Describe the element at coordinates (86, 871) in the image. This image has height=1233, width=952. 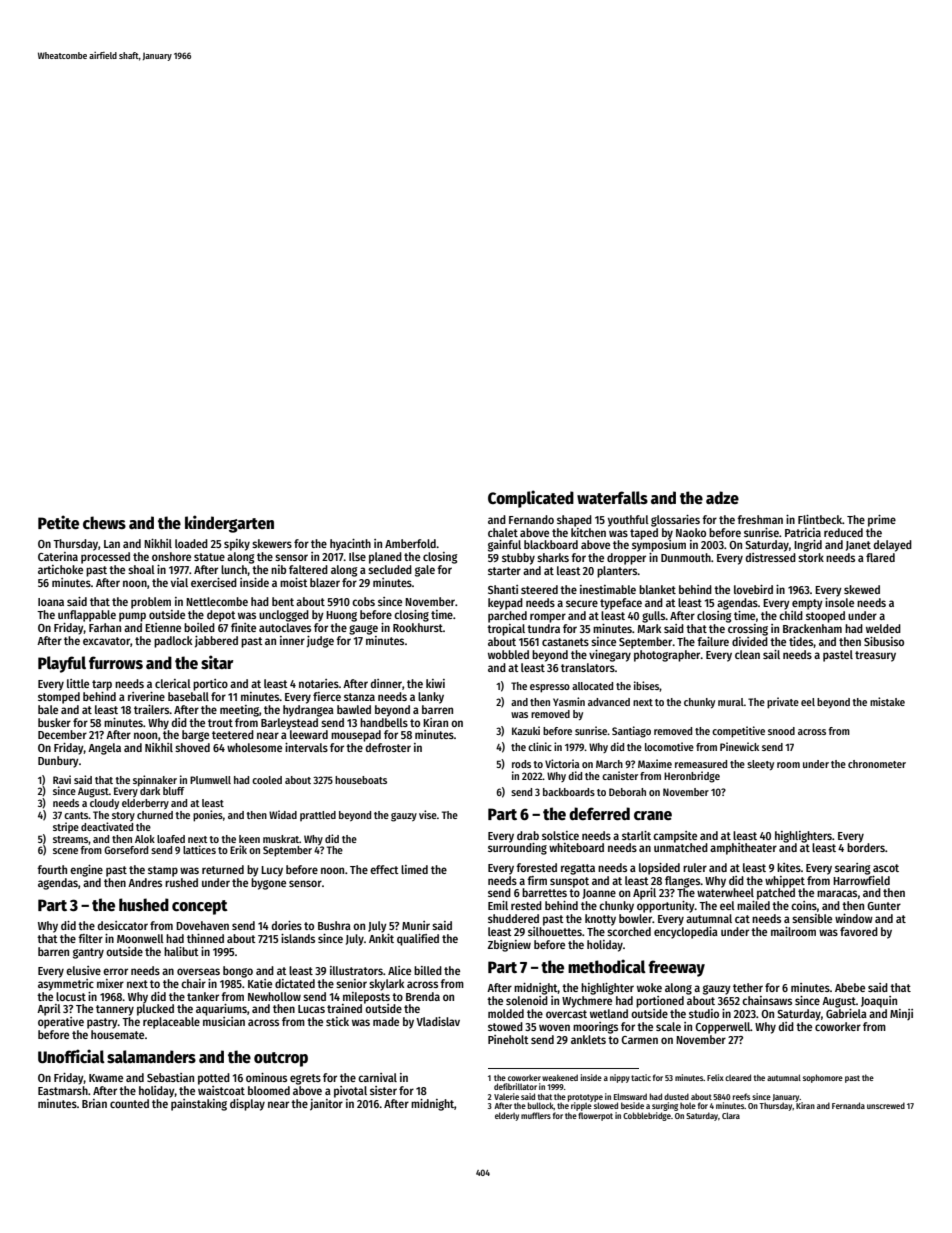
I see `engine` at that location.
